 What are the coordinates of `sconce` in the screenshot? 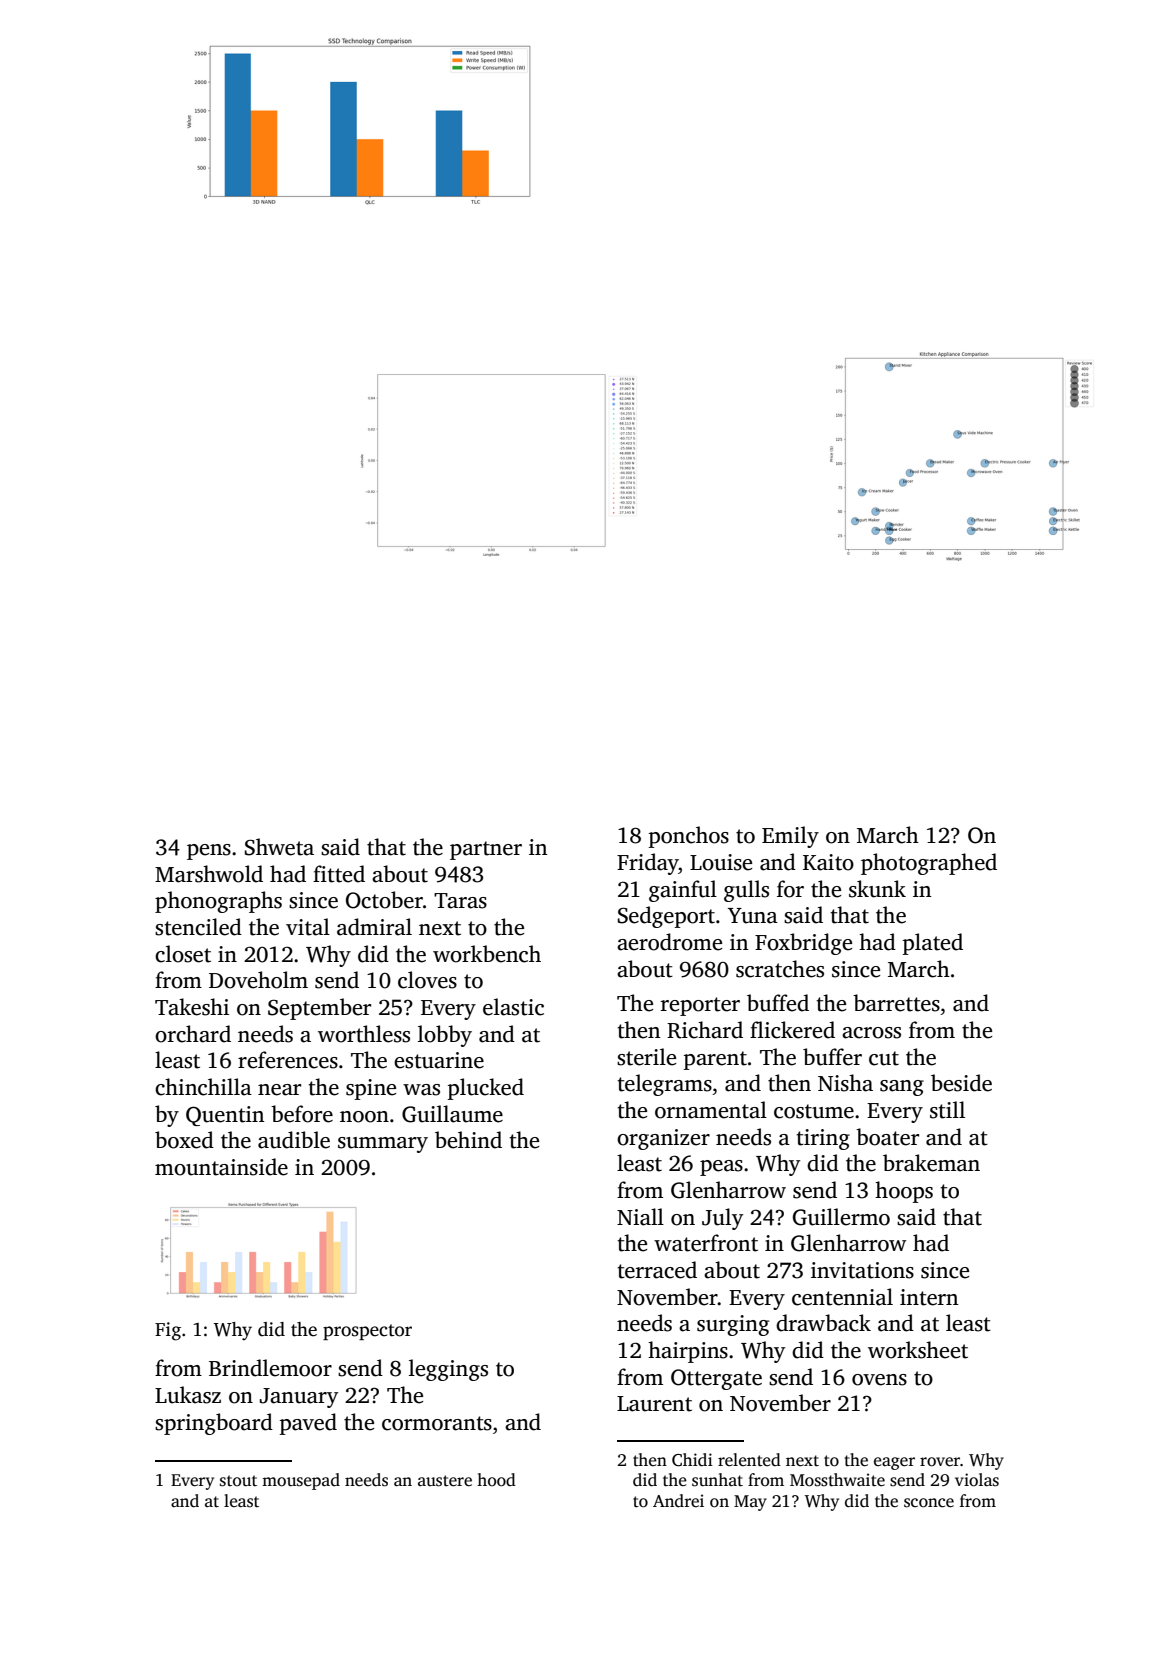 It's located at (929, 1503).
